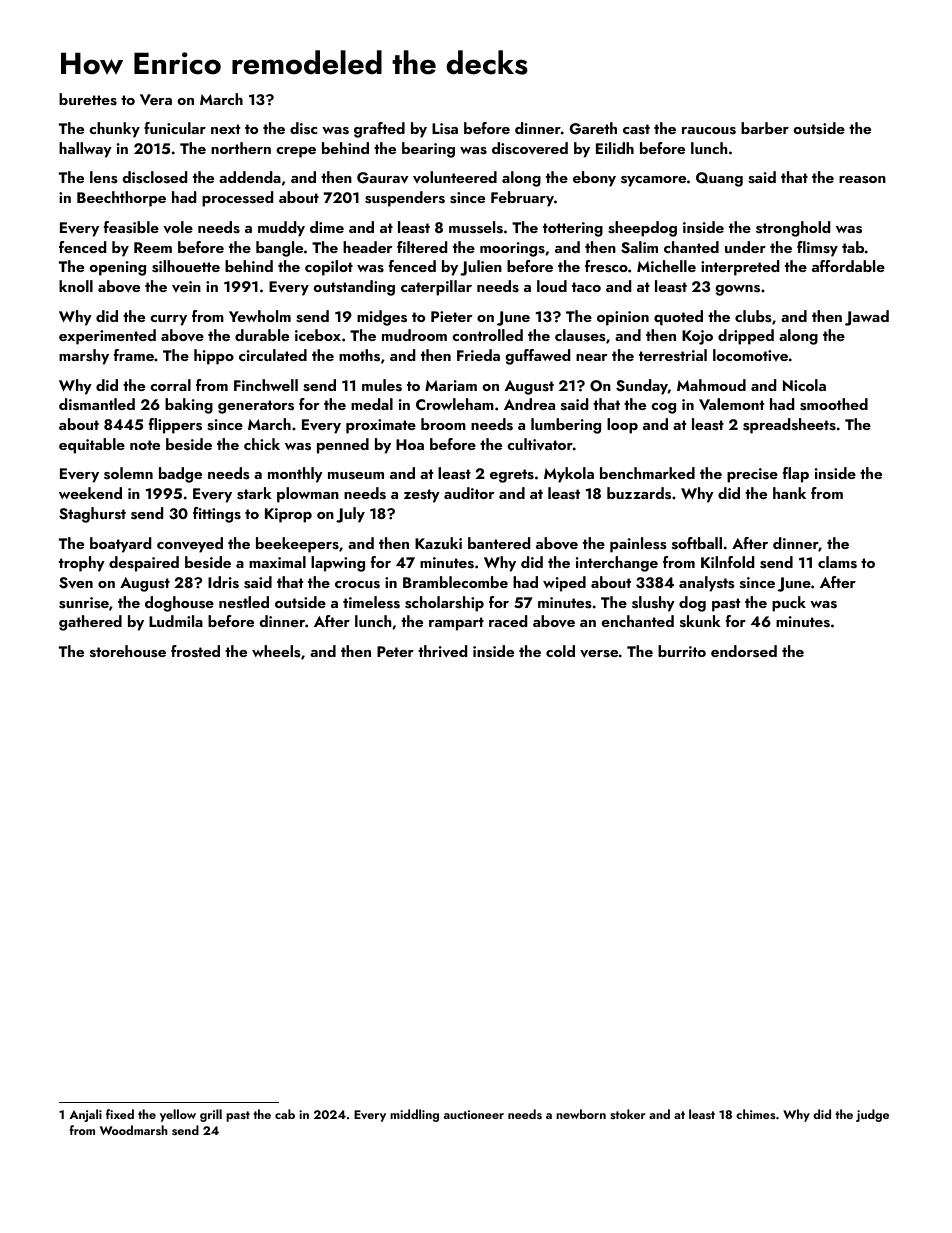 This image has width=952, height=1233. I want to click on buzzards, so click(639, 493).
